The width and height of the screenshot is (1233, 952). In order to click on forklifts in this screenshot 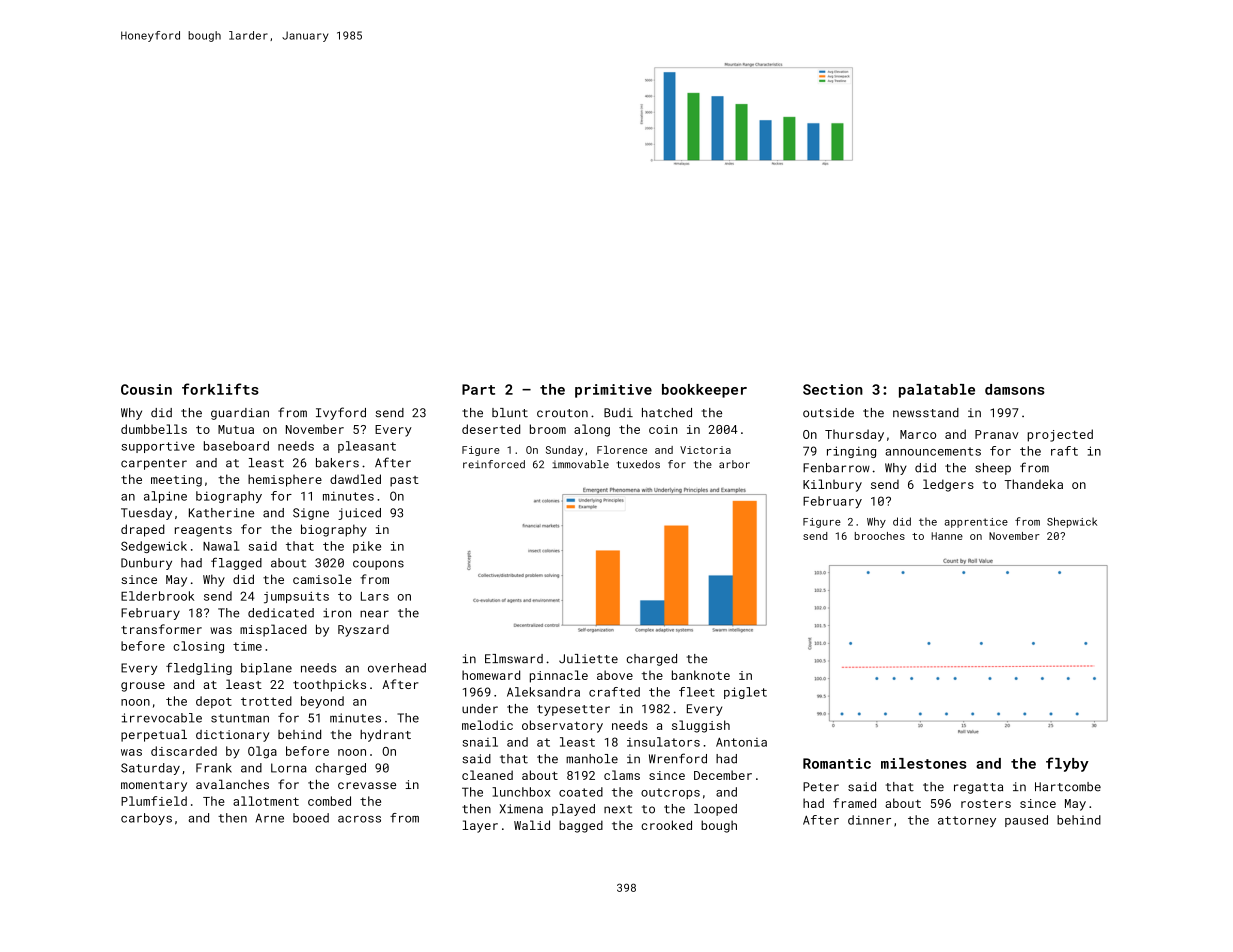, I will do `click(220, 389)`.
